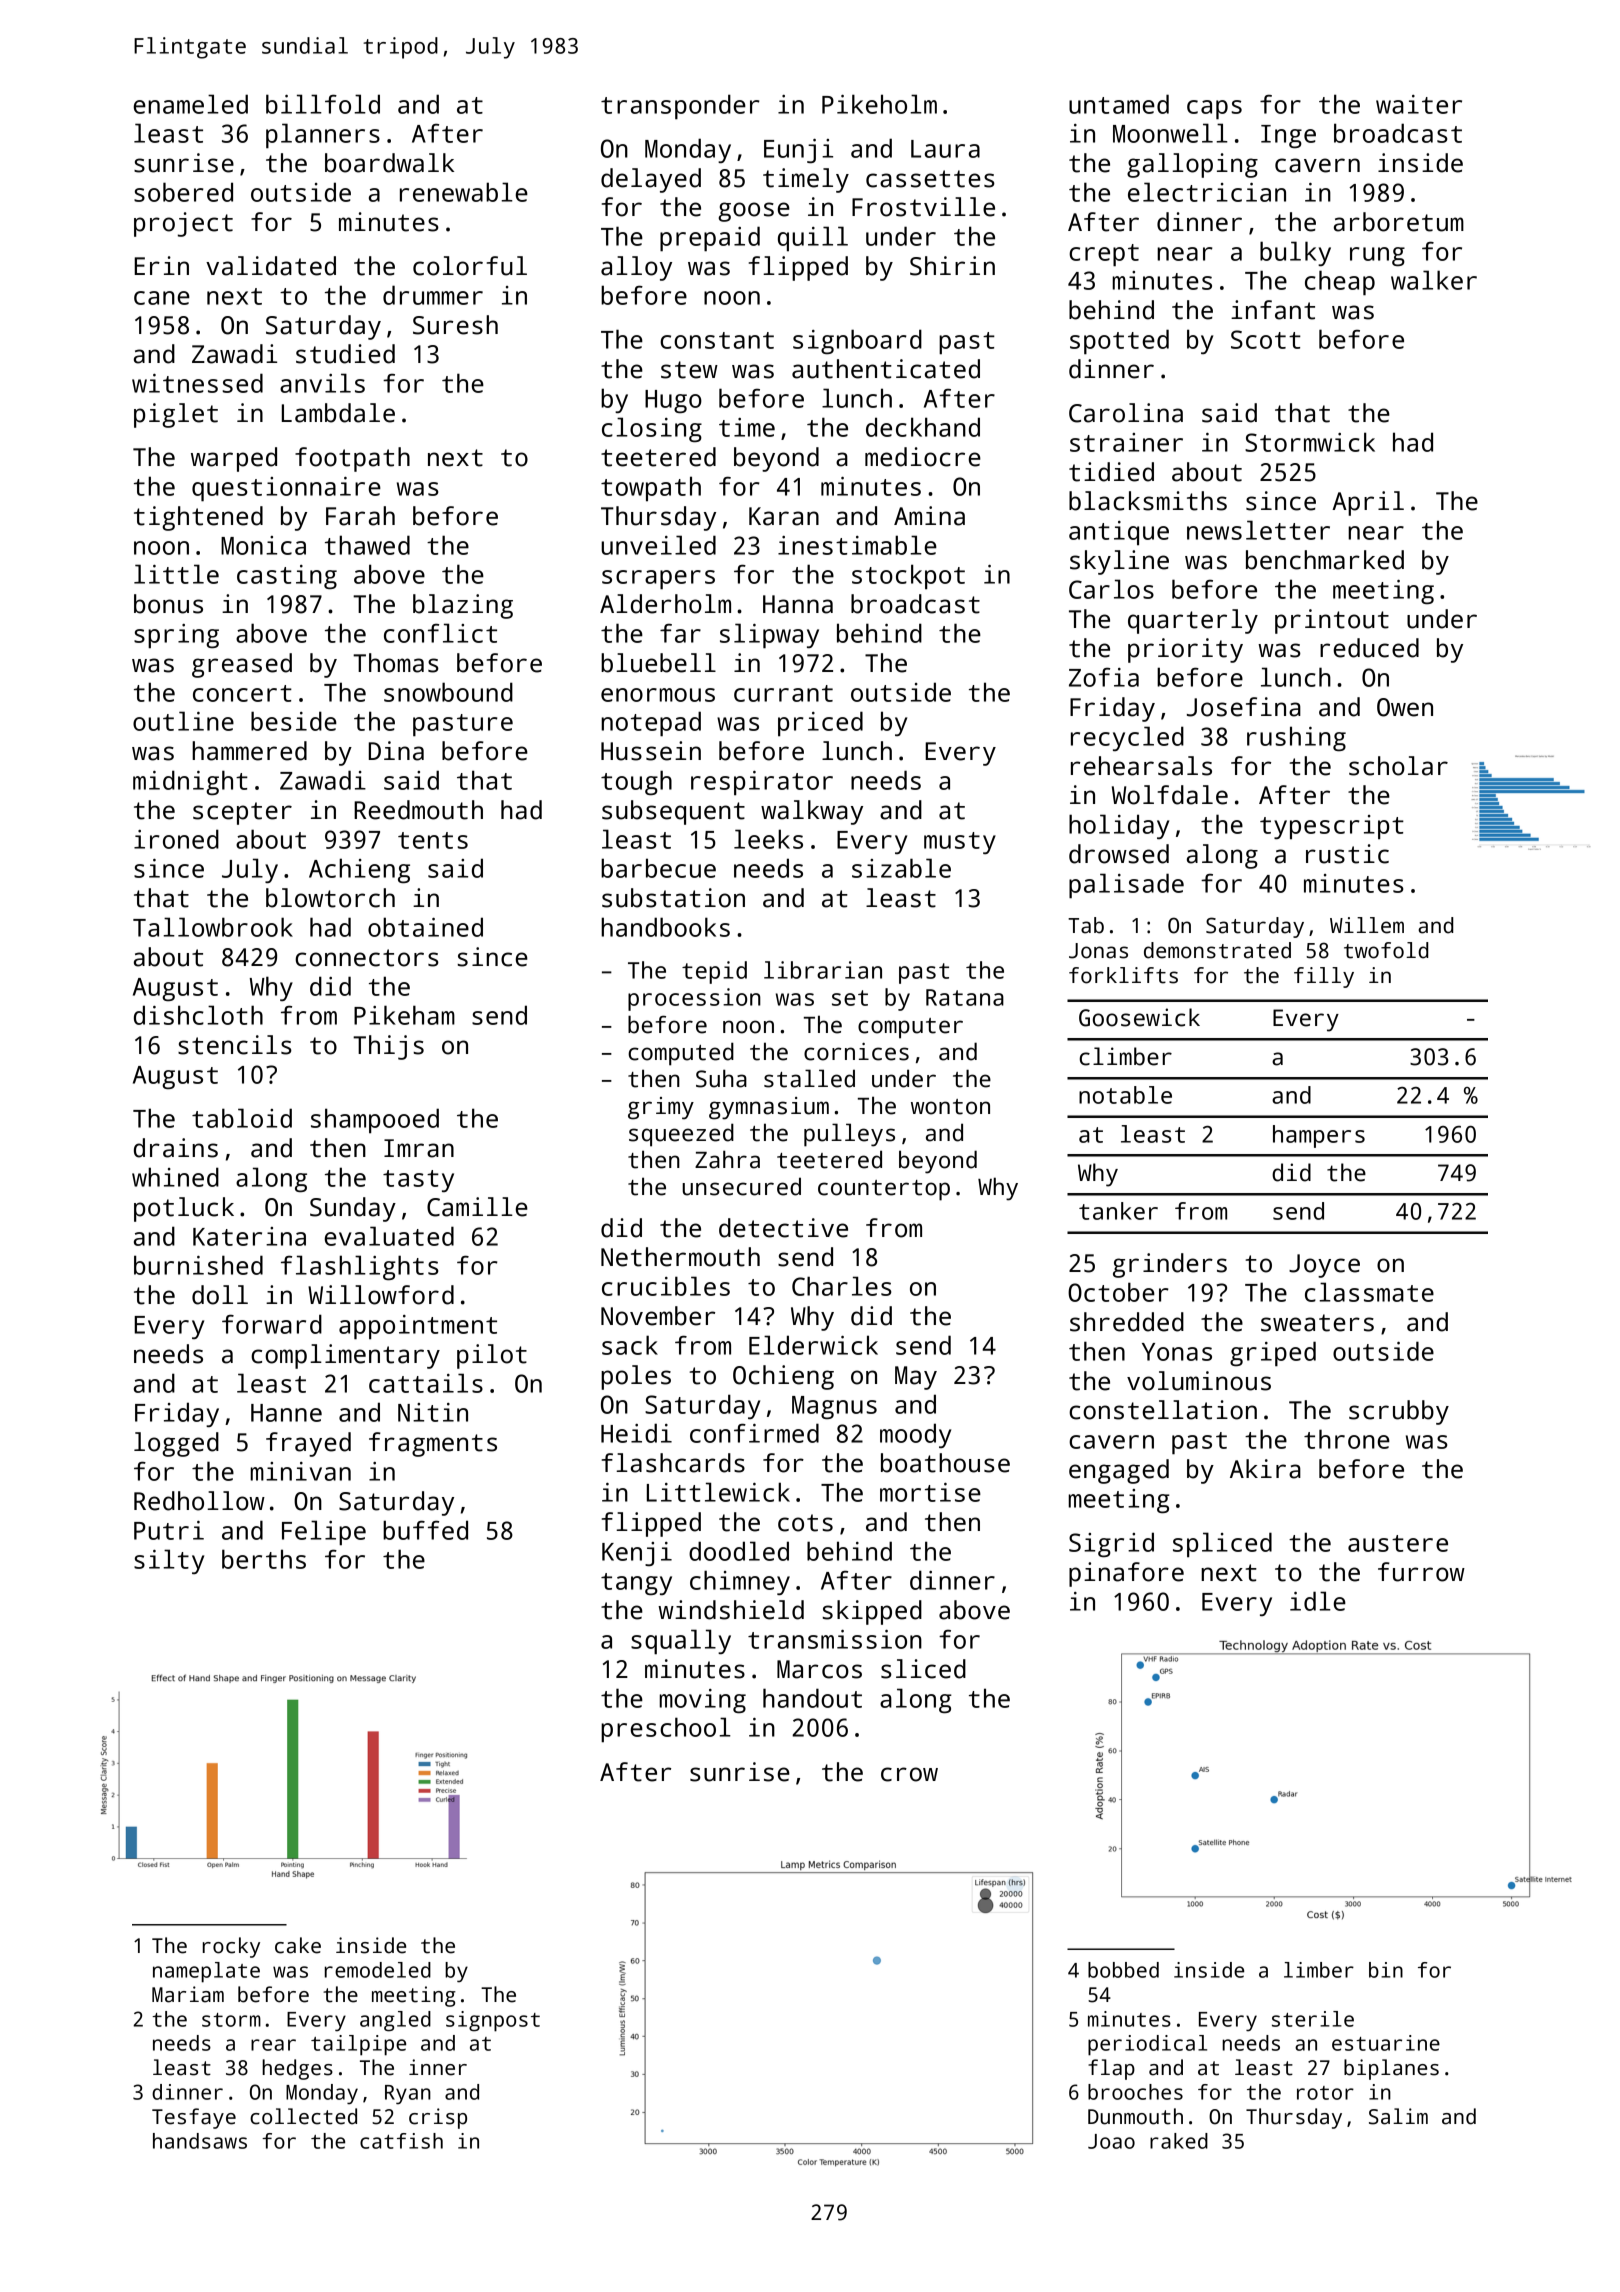 The height and width of the screenshot is (2292, 1620). What do you see at coordinates (322, 383) in the screenshot?
I see `anvils` at bounding box center [322, 383].
